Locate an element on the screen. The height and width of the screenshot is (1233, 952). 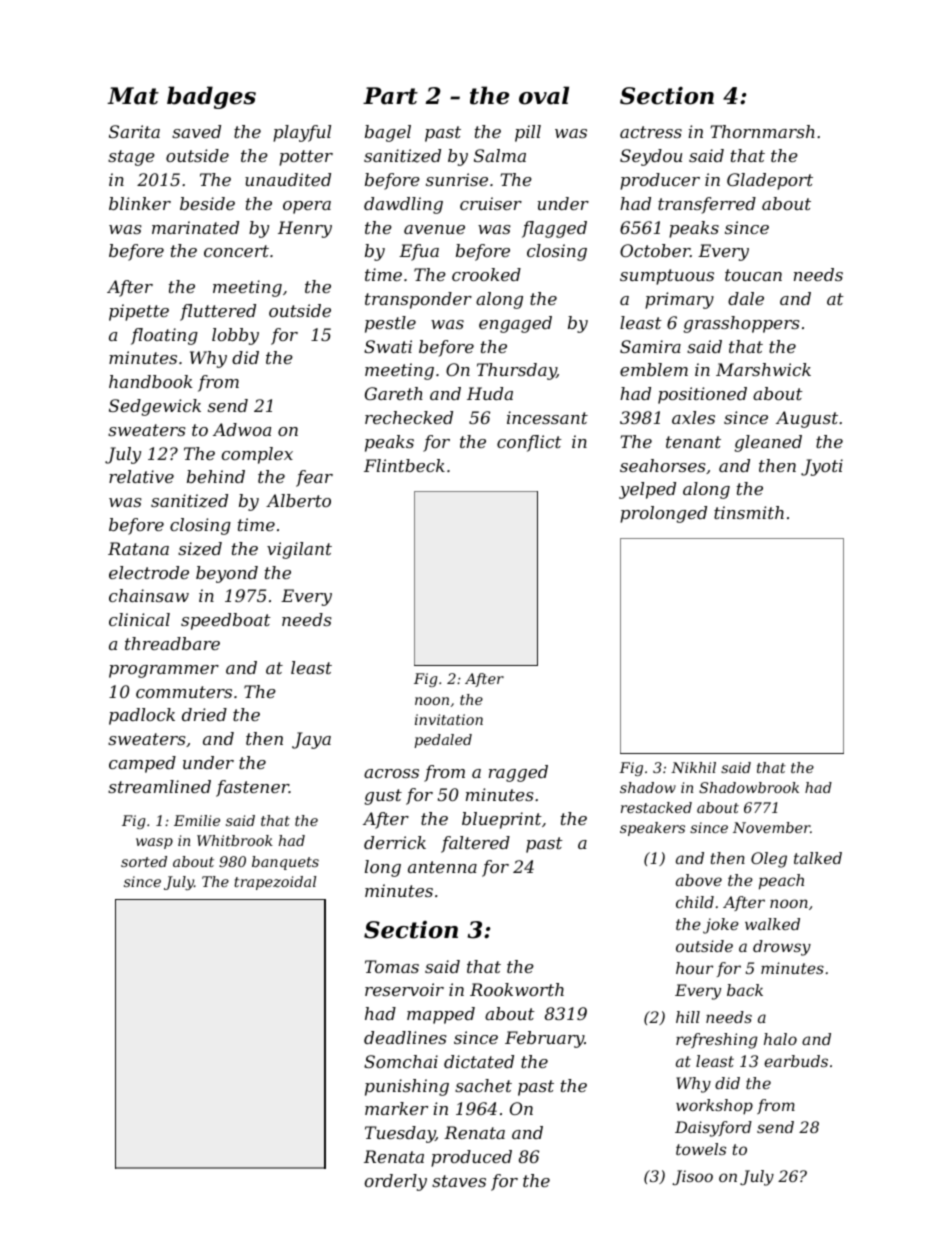
Jaya is located at coordinates (311, 740).
